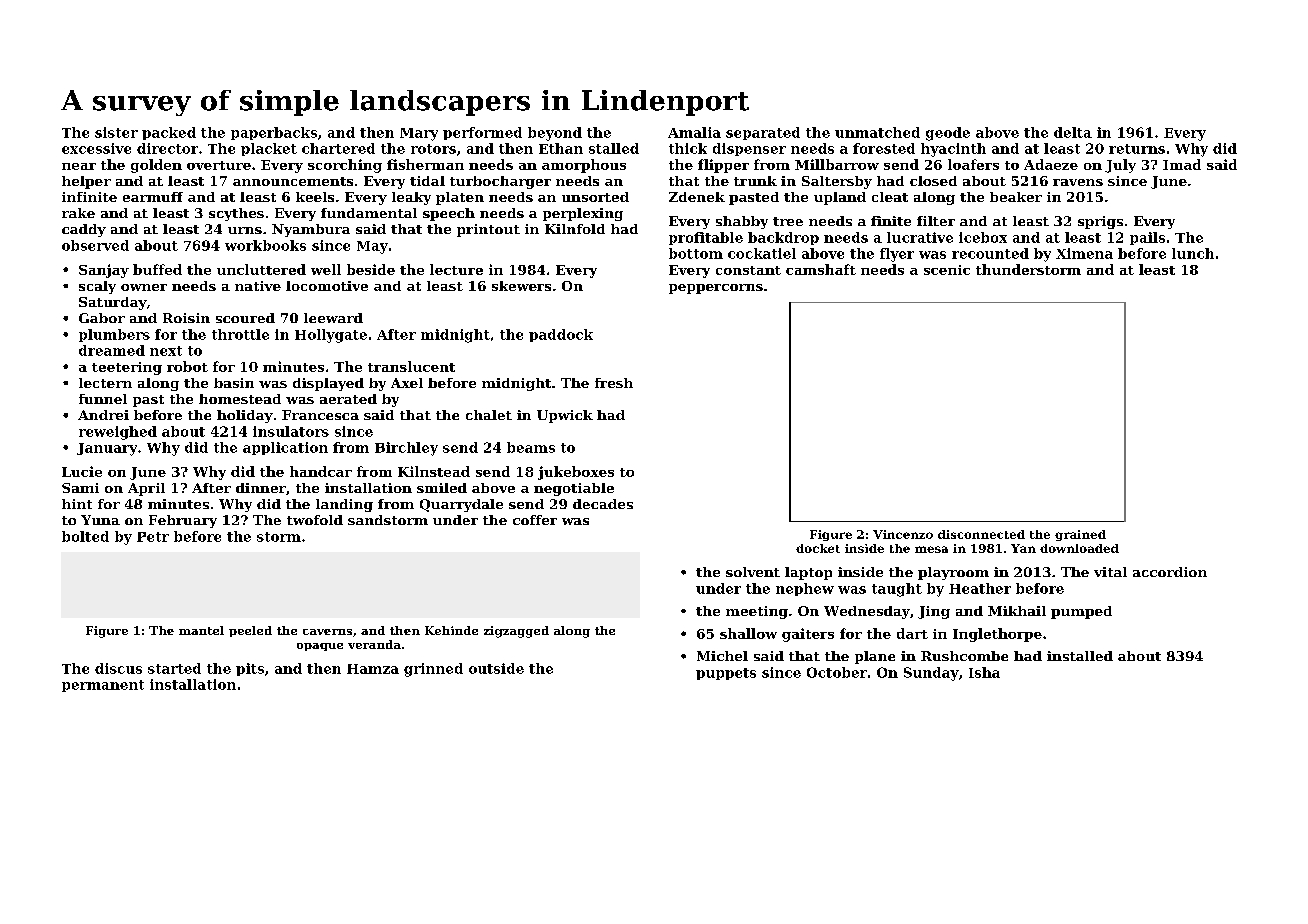 The image size is (1308, 924). What do you see at coordinates (118, 433) in the screenshot?
I see `reweighed` at bounding box center [118, 433].
